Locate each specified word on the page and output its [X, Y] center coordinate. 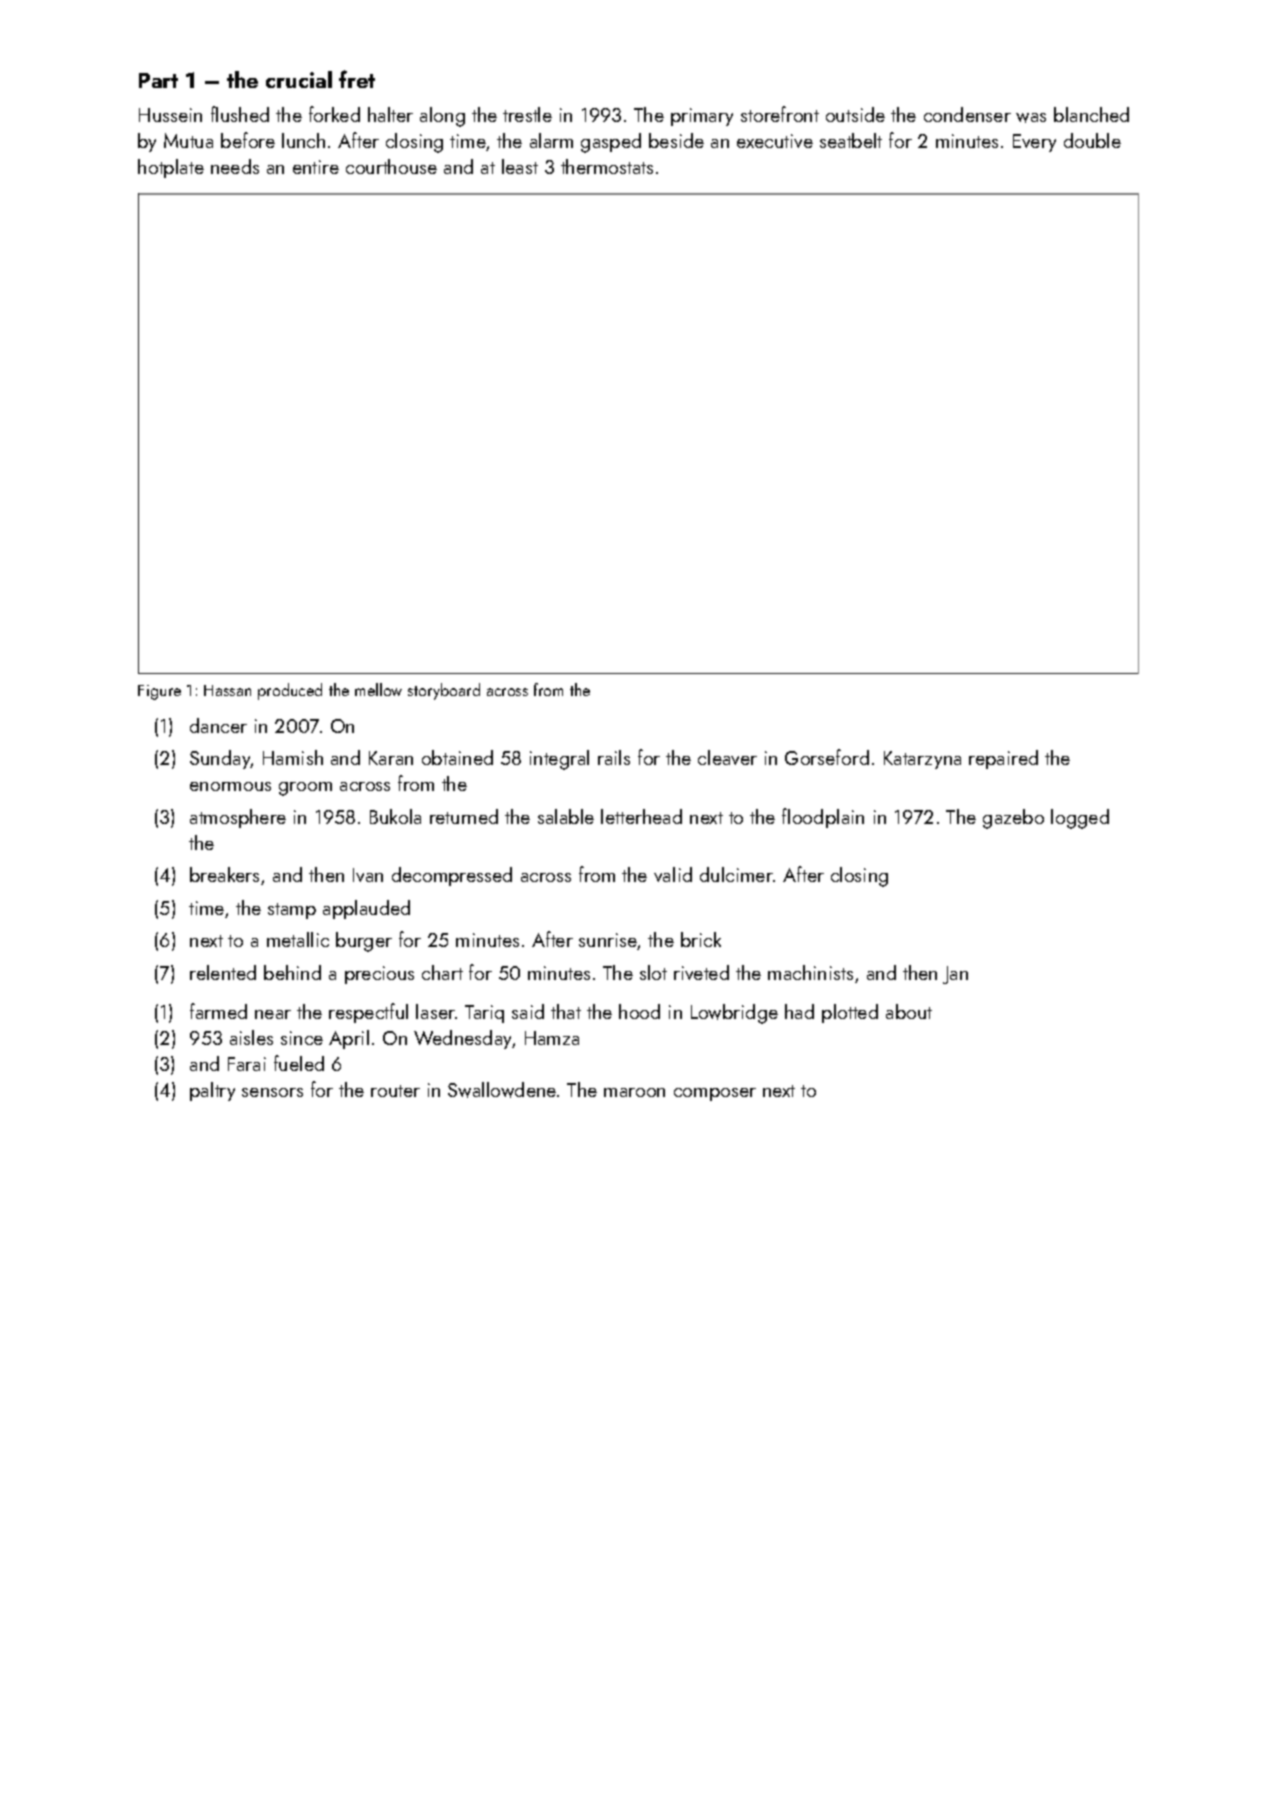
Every [1034, 143]
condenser [967, 114]
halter [390, 114]
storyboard [444, 691]
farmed [218, 1011]
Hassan [227, 690]
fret [357, 79]
